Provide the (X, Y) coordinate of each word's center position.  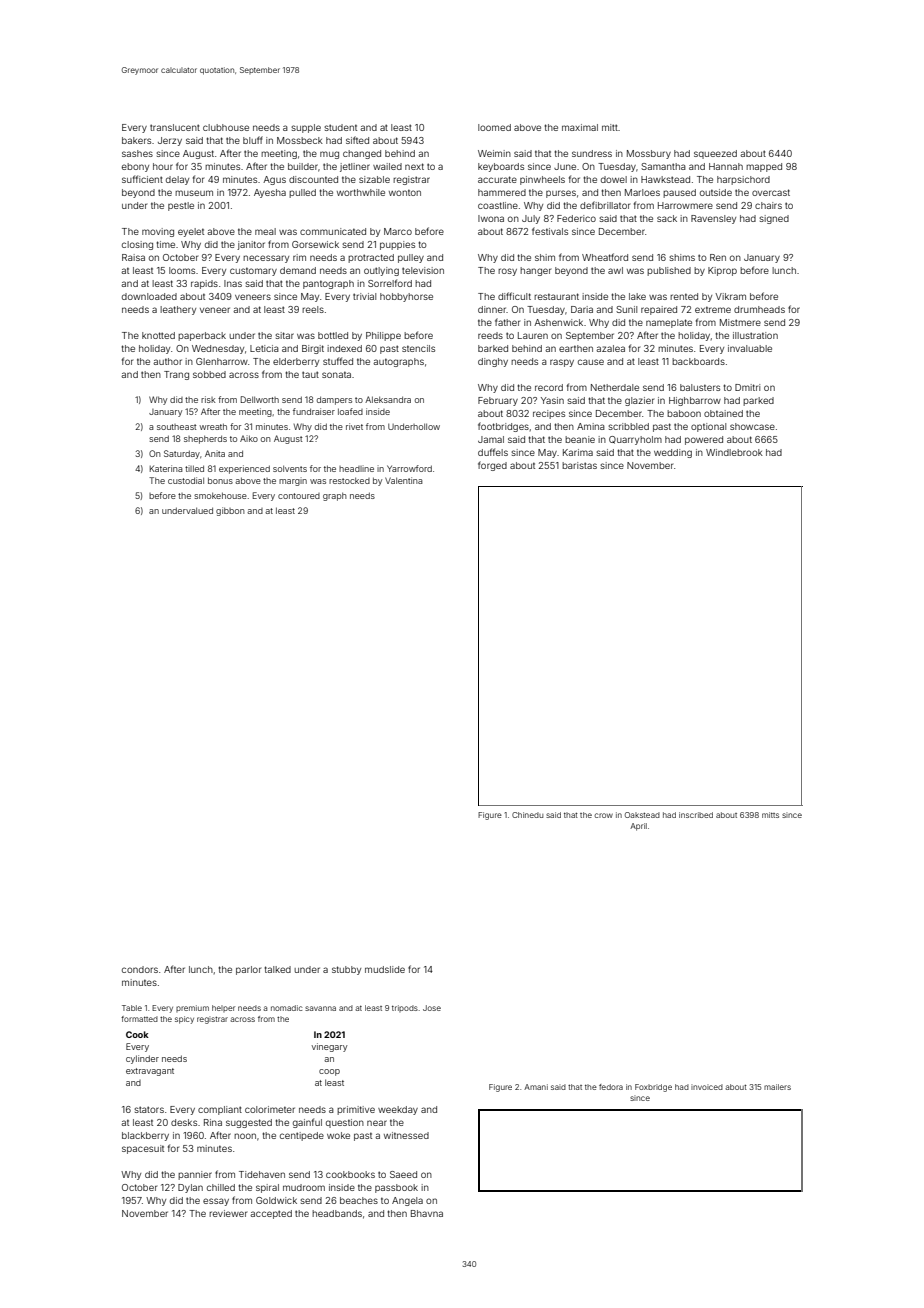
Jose (432, 1008)
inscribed (696, 815)
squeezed (715, 154)
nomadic (286, 1008)
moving (158, 232)
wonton (405, 192)
